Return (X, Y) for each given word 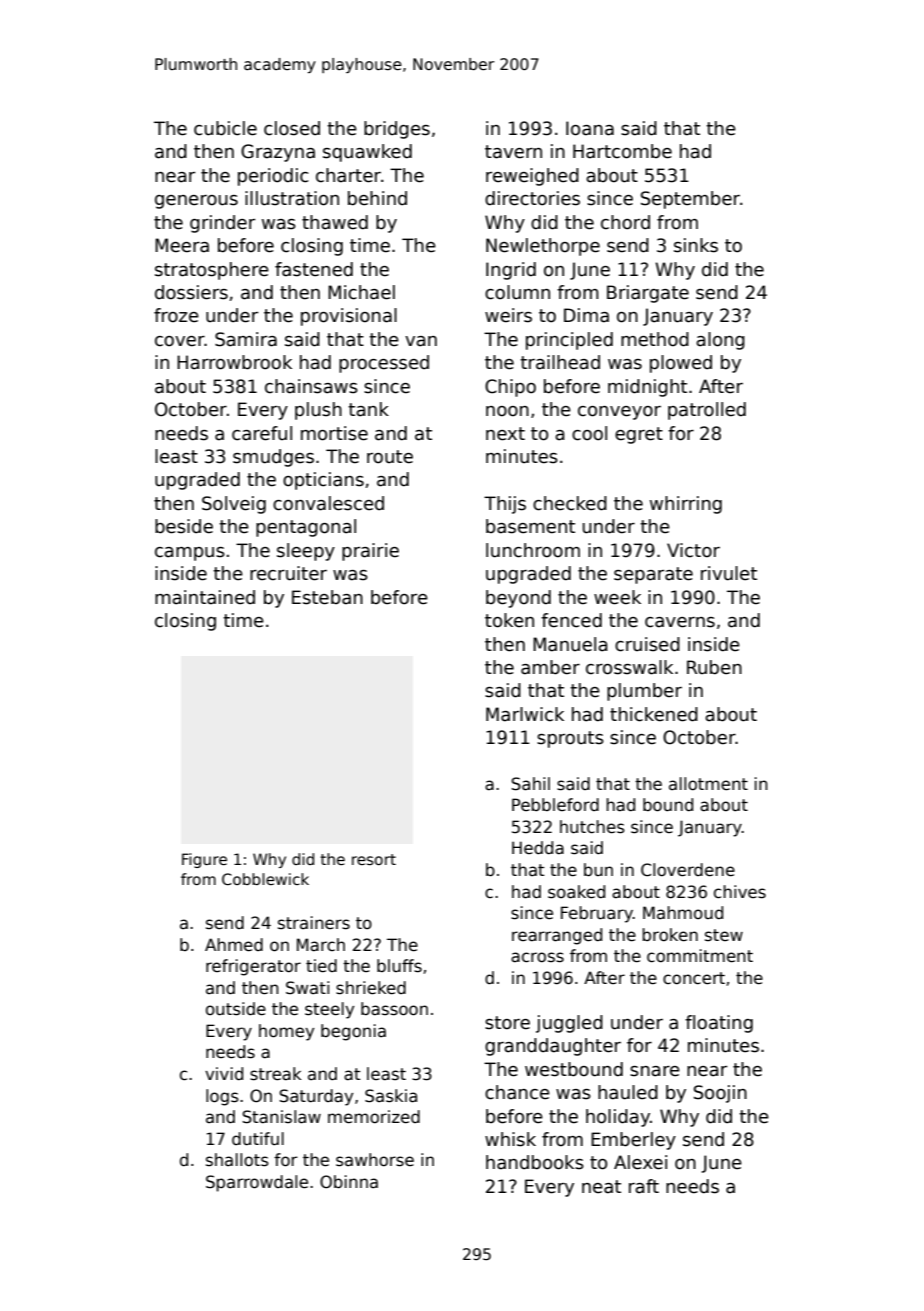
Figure (204, 860)
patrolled (707, 411)
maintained (205, 597)
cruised (647, 644)
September (690, 200)
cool (589, 433)
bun (598, 870)
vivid (224, 1074)
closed (292, 128)
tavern (513, 152)
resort (374, 859)
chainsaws (311, 386)
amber (550, 667)
